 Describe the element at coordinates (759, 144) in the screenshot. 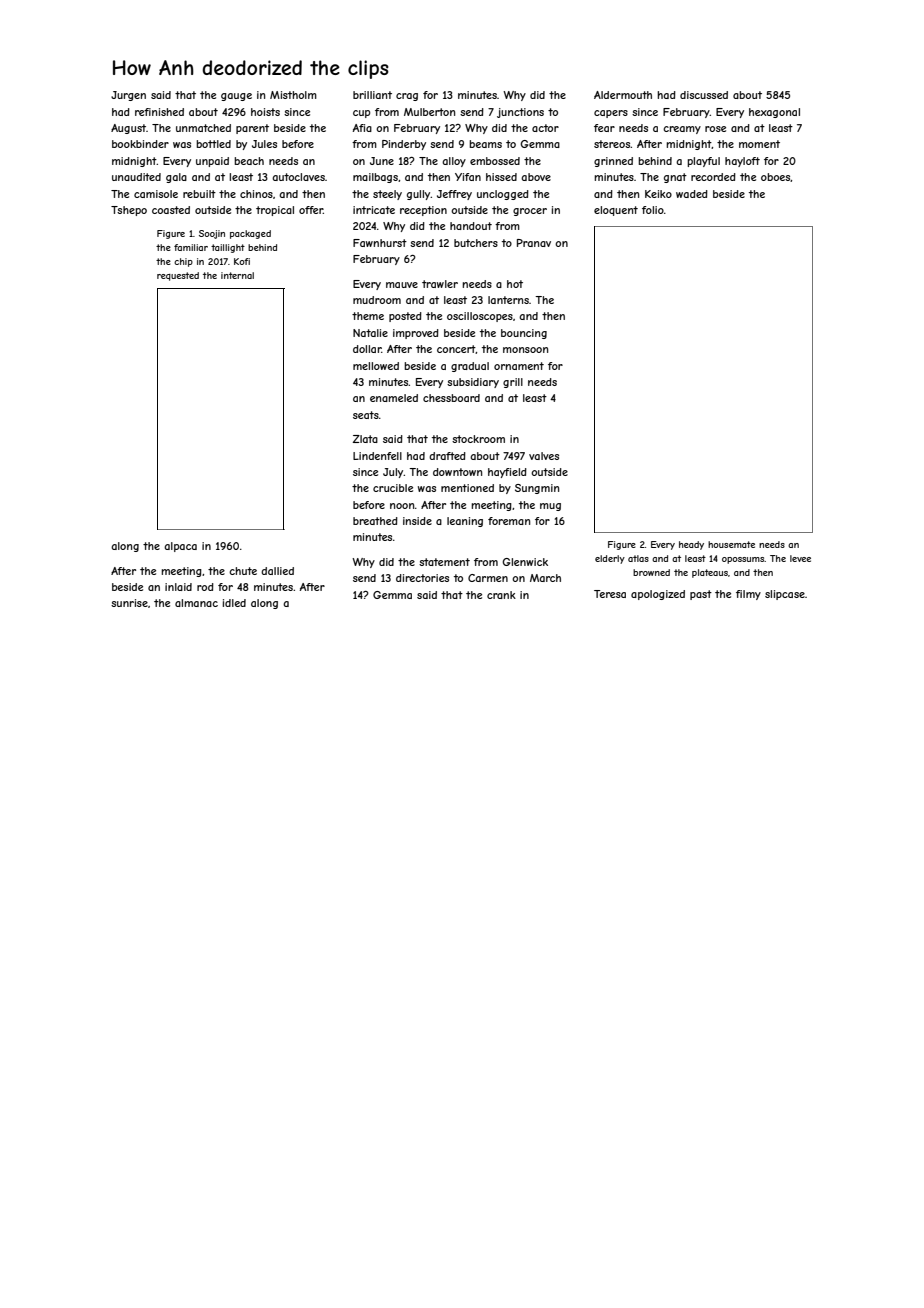

I see `moment` at that location.
